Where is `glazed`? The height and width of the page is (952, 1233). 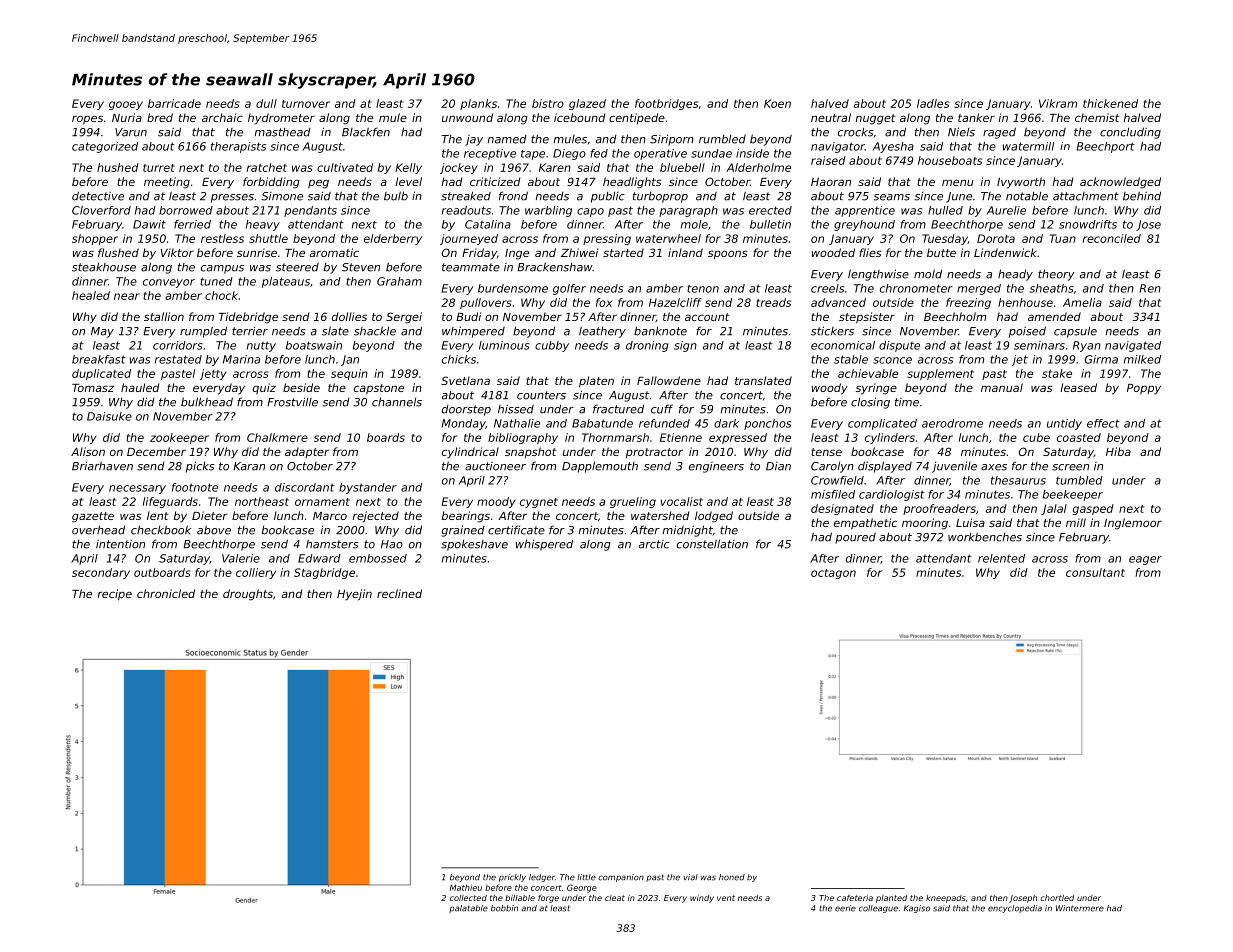 glazed is located at coordinates (587, 104).
